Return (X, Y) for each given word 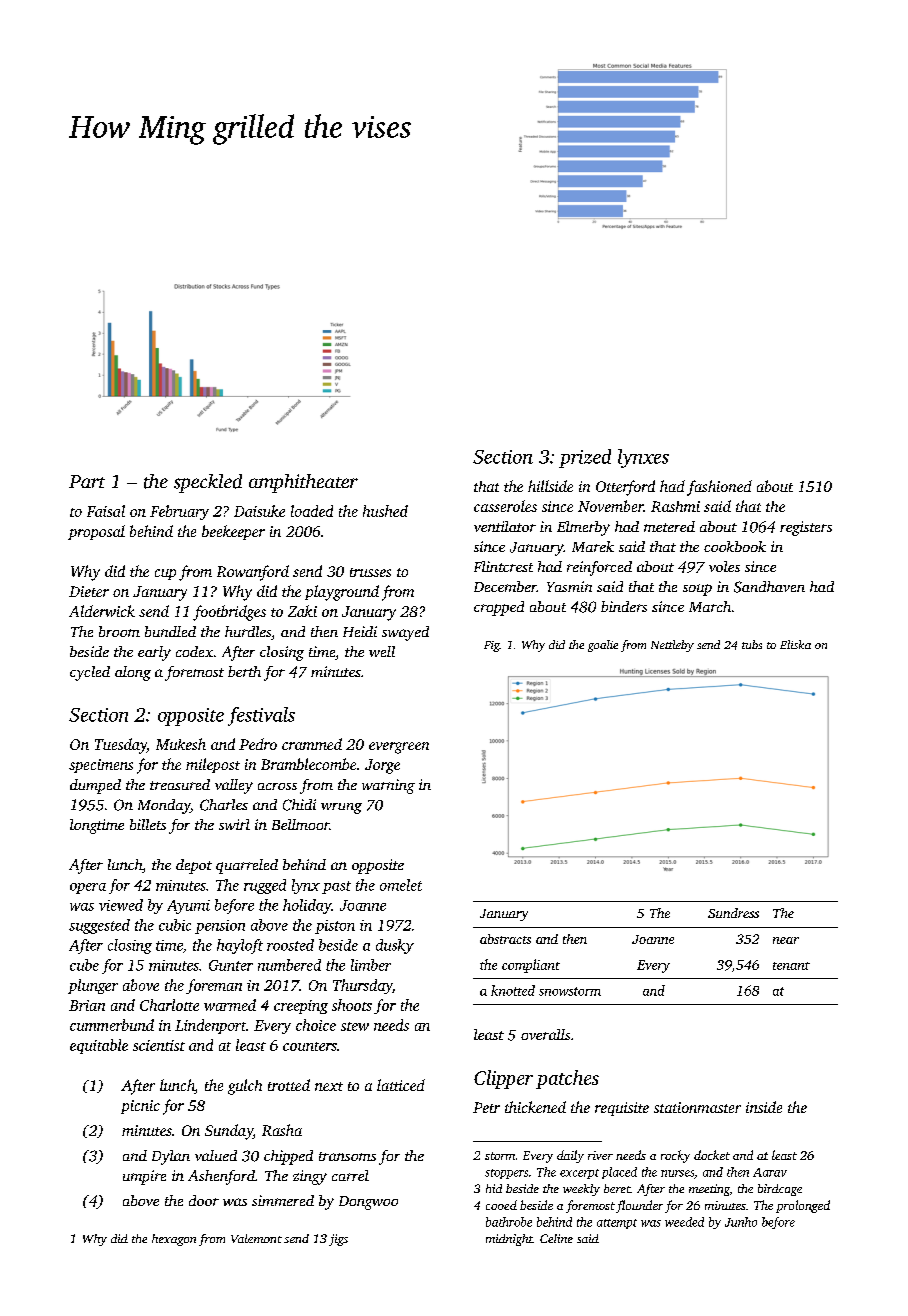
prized (585, 458)
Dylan (171, 1157)
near (786, 940)
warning (388, 786)
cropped (499, 608)
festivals (261, 716)
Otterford (625, 488)
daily (570, 1156)
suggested (99, 926)
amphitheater (303, 483)
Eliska (795, 644)
